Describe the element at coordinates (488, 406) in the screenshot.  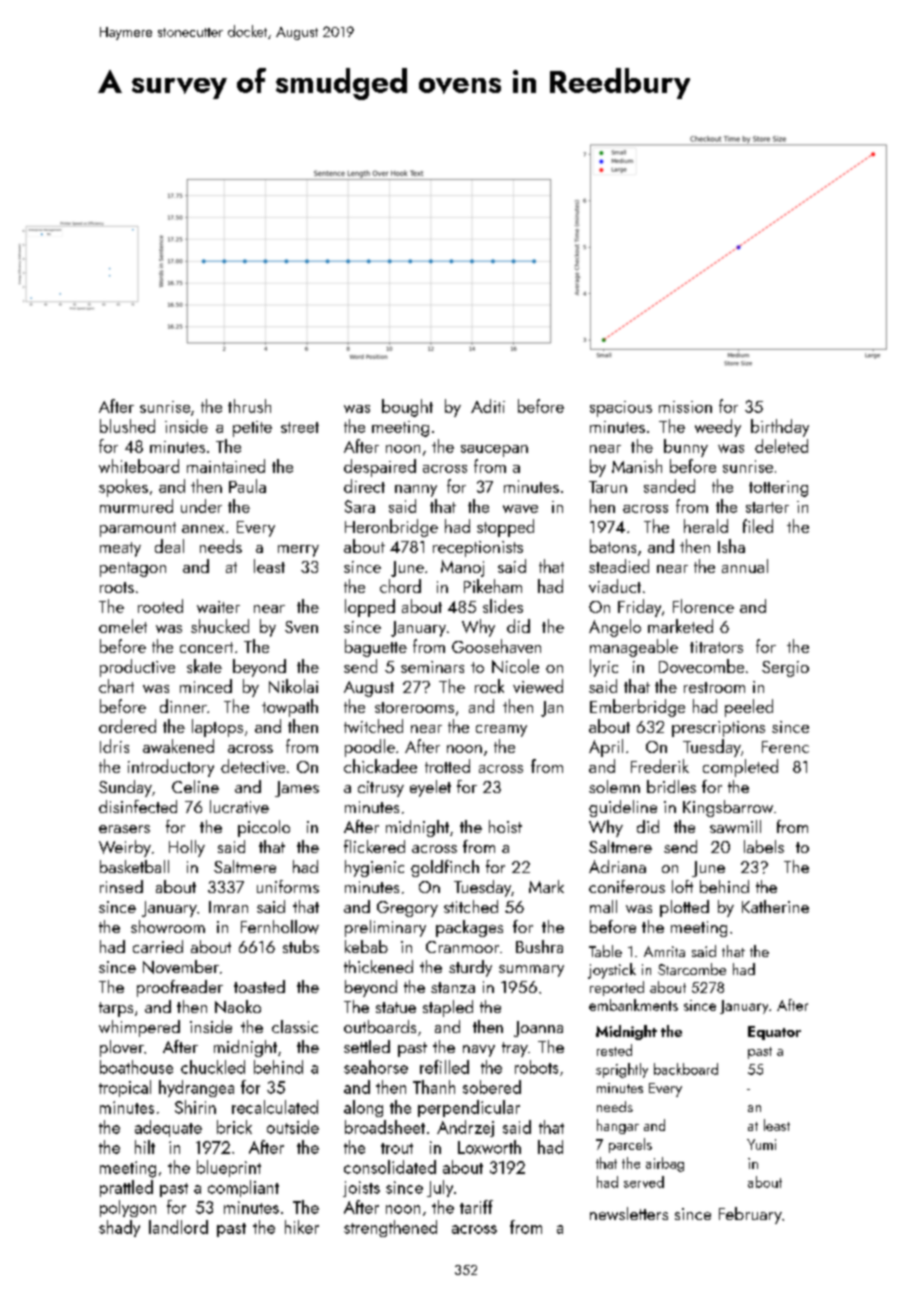
I see `Aditi` at that location.
